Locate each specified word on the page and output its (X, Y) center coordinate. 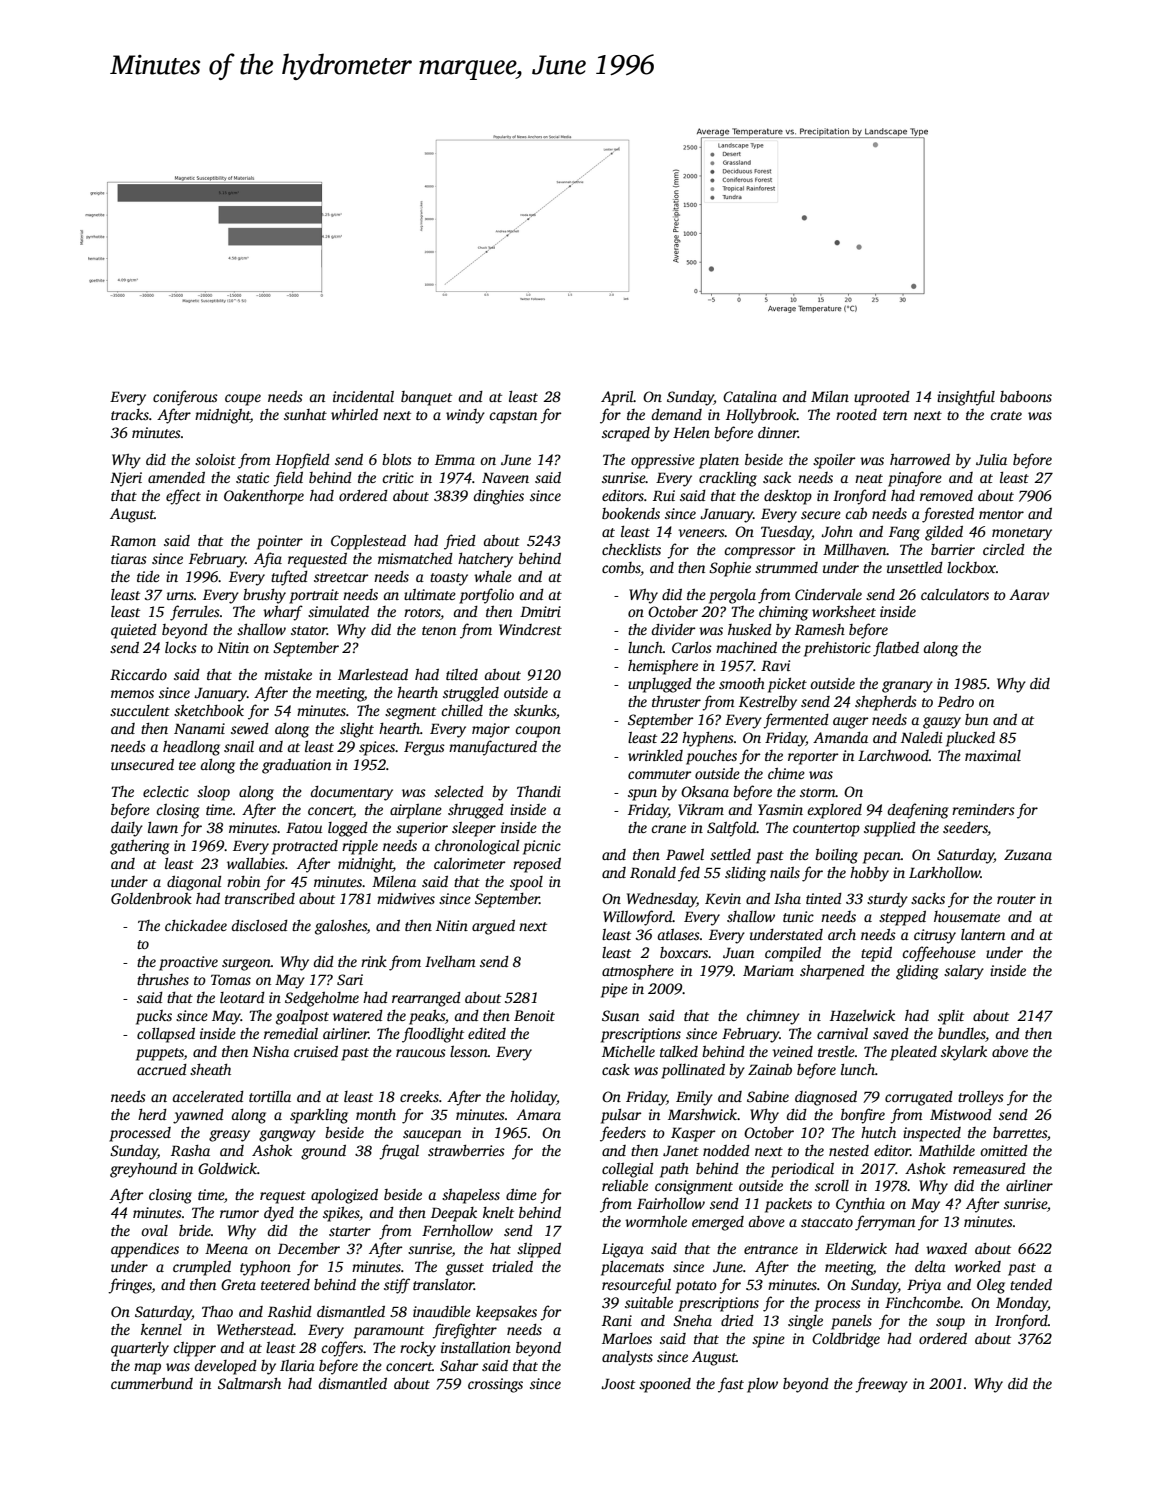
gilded (944, 533)
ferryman (885, 1223)
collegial (627, 1170)
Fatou (304, 827)
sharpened (832, 972)
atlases (678, 934)
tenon (439, 630)
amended (176, 477)
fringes (130, 1286)
